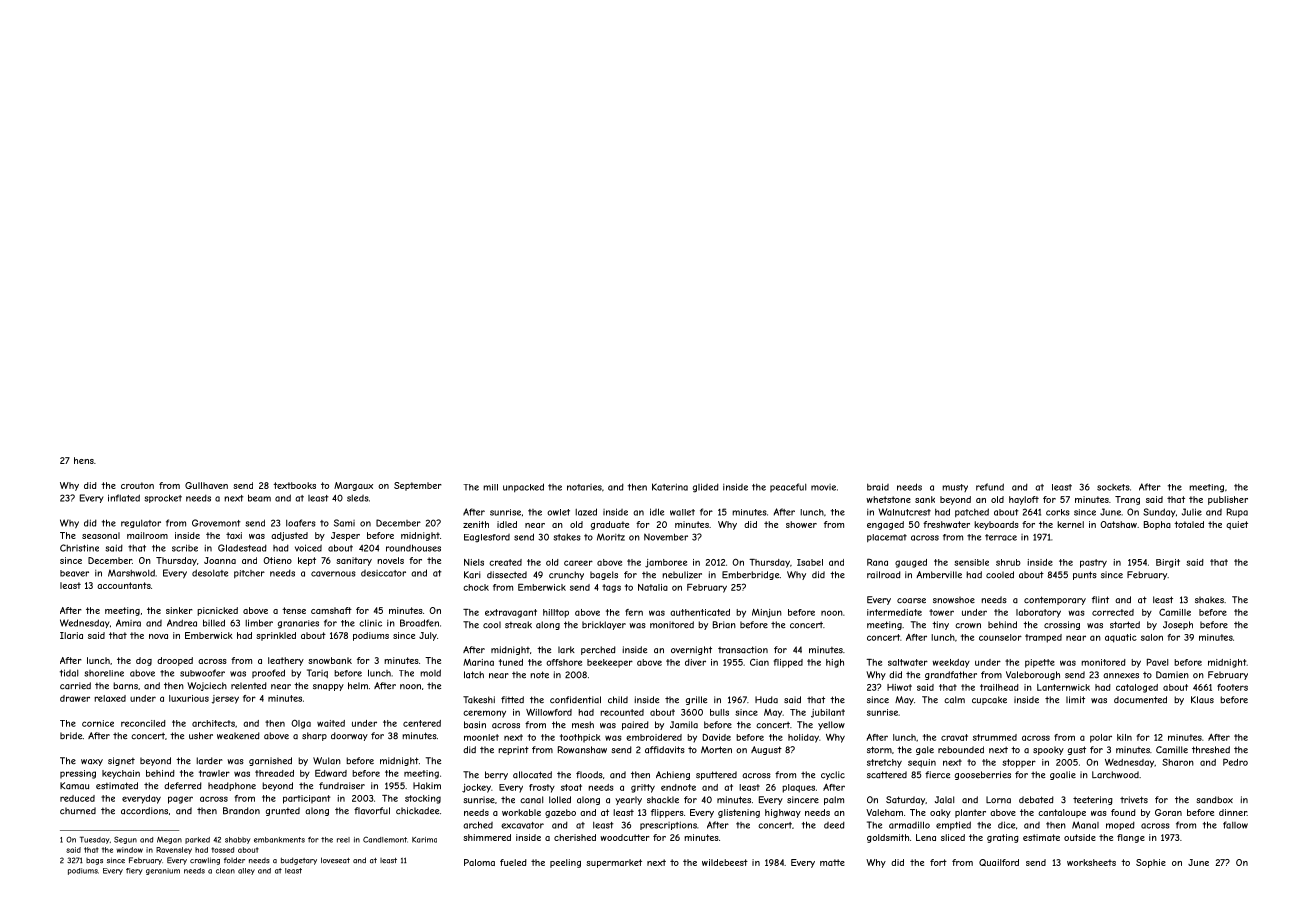  I want to click on palm, so click(834, 800).
